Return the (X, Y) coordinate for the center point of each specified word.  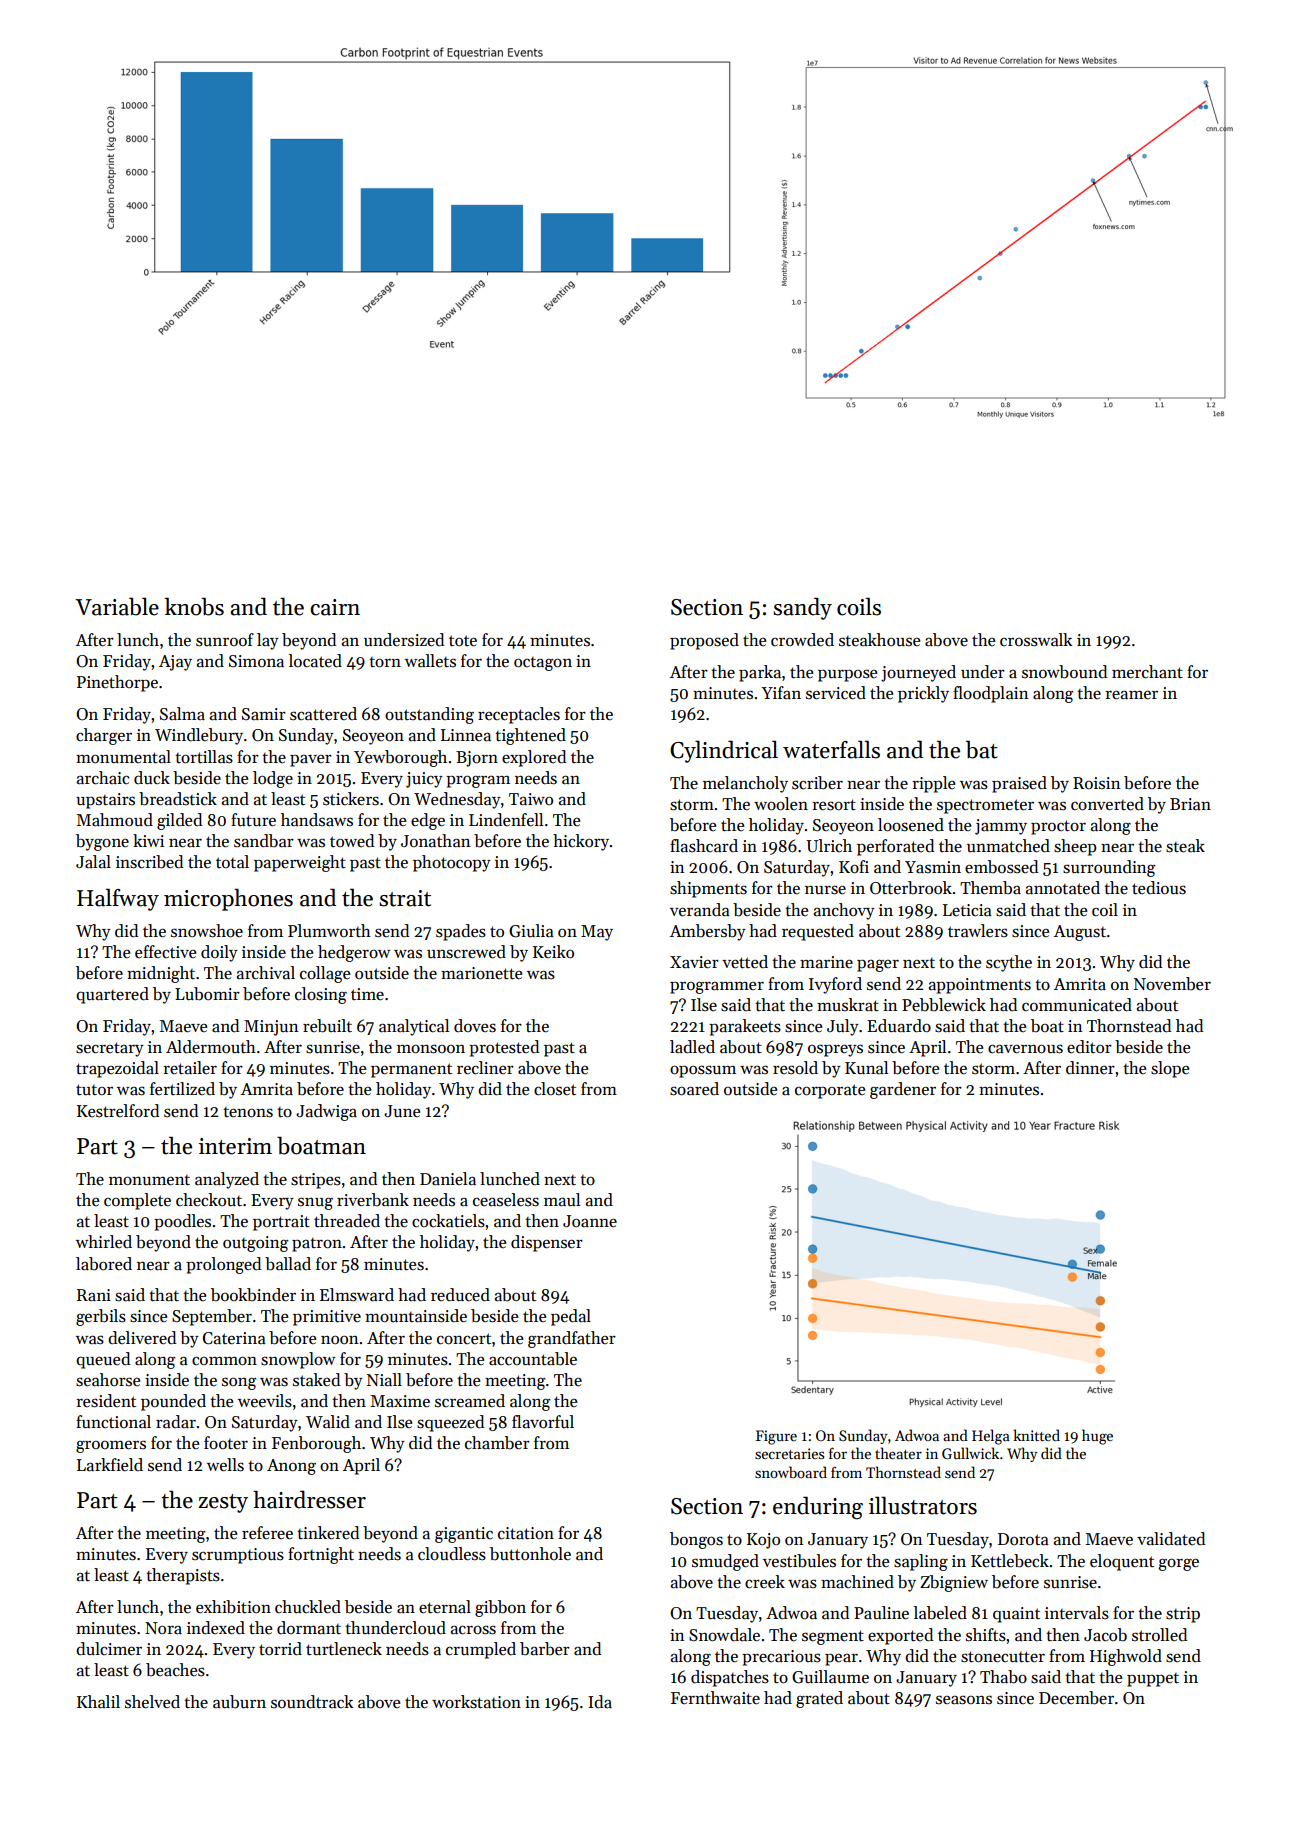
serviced (836, 693)
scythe (1009, 963)
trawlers (978, 931)
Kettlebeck (1010, 1561)
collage (325, 974)
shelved (152, 1702)
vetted (745, 962)
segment (833, 1637)
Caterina (234, 1338)
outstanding (429, 715)
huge (1097, 1437)
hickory (581, 842)
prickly (923, 694)
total (232, 862)
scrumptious (238, 1556)
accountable (533, 1359)
